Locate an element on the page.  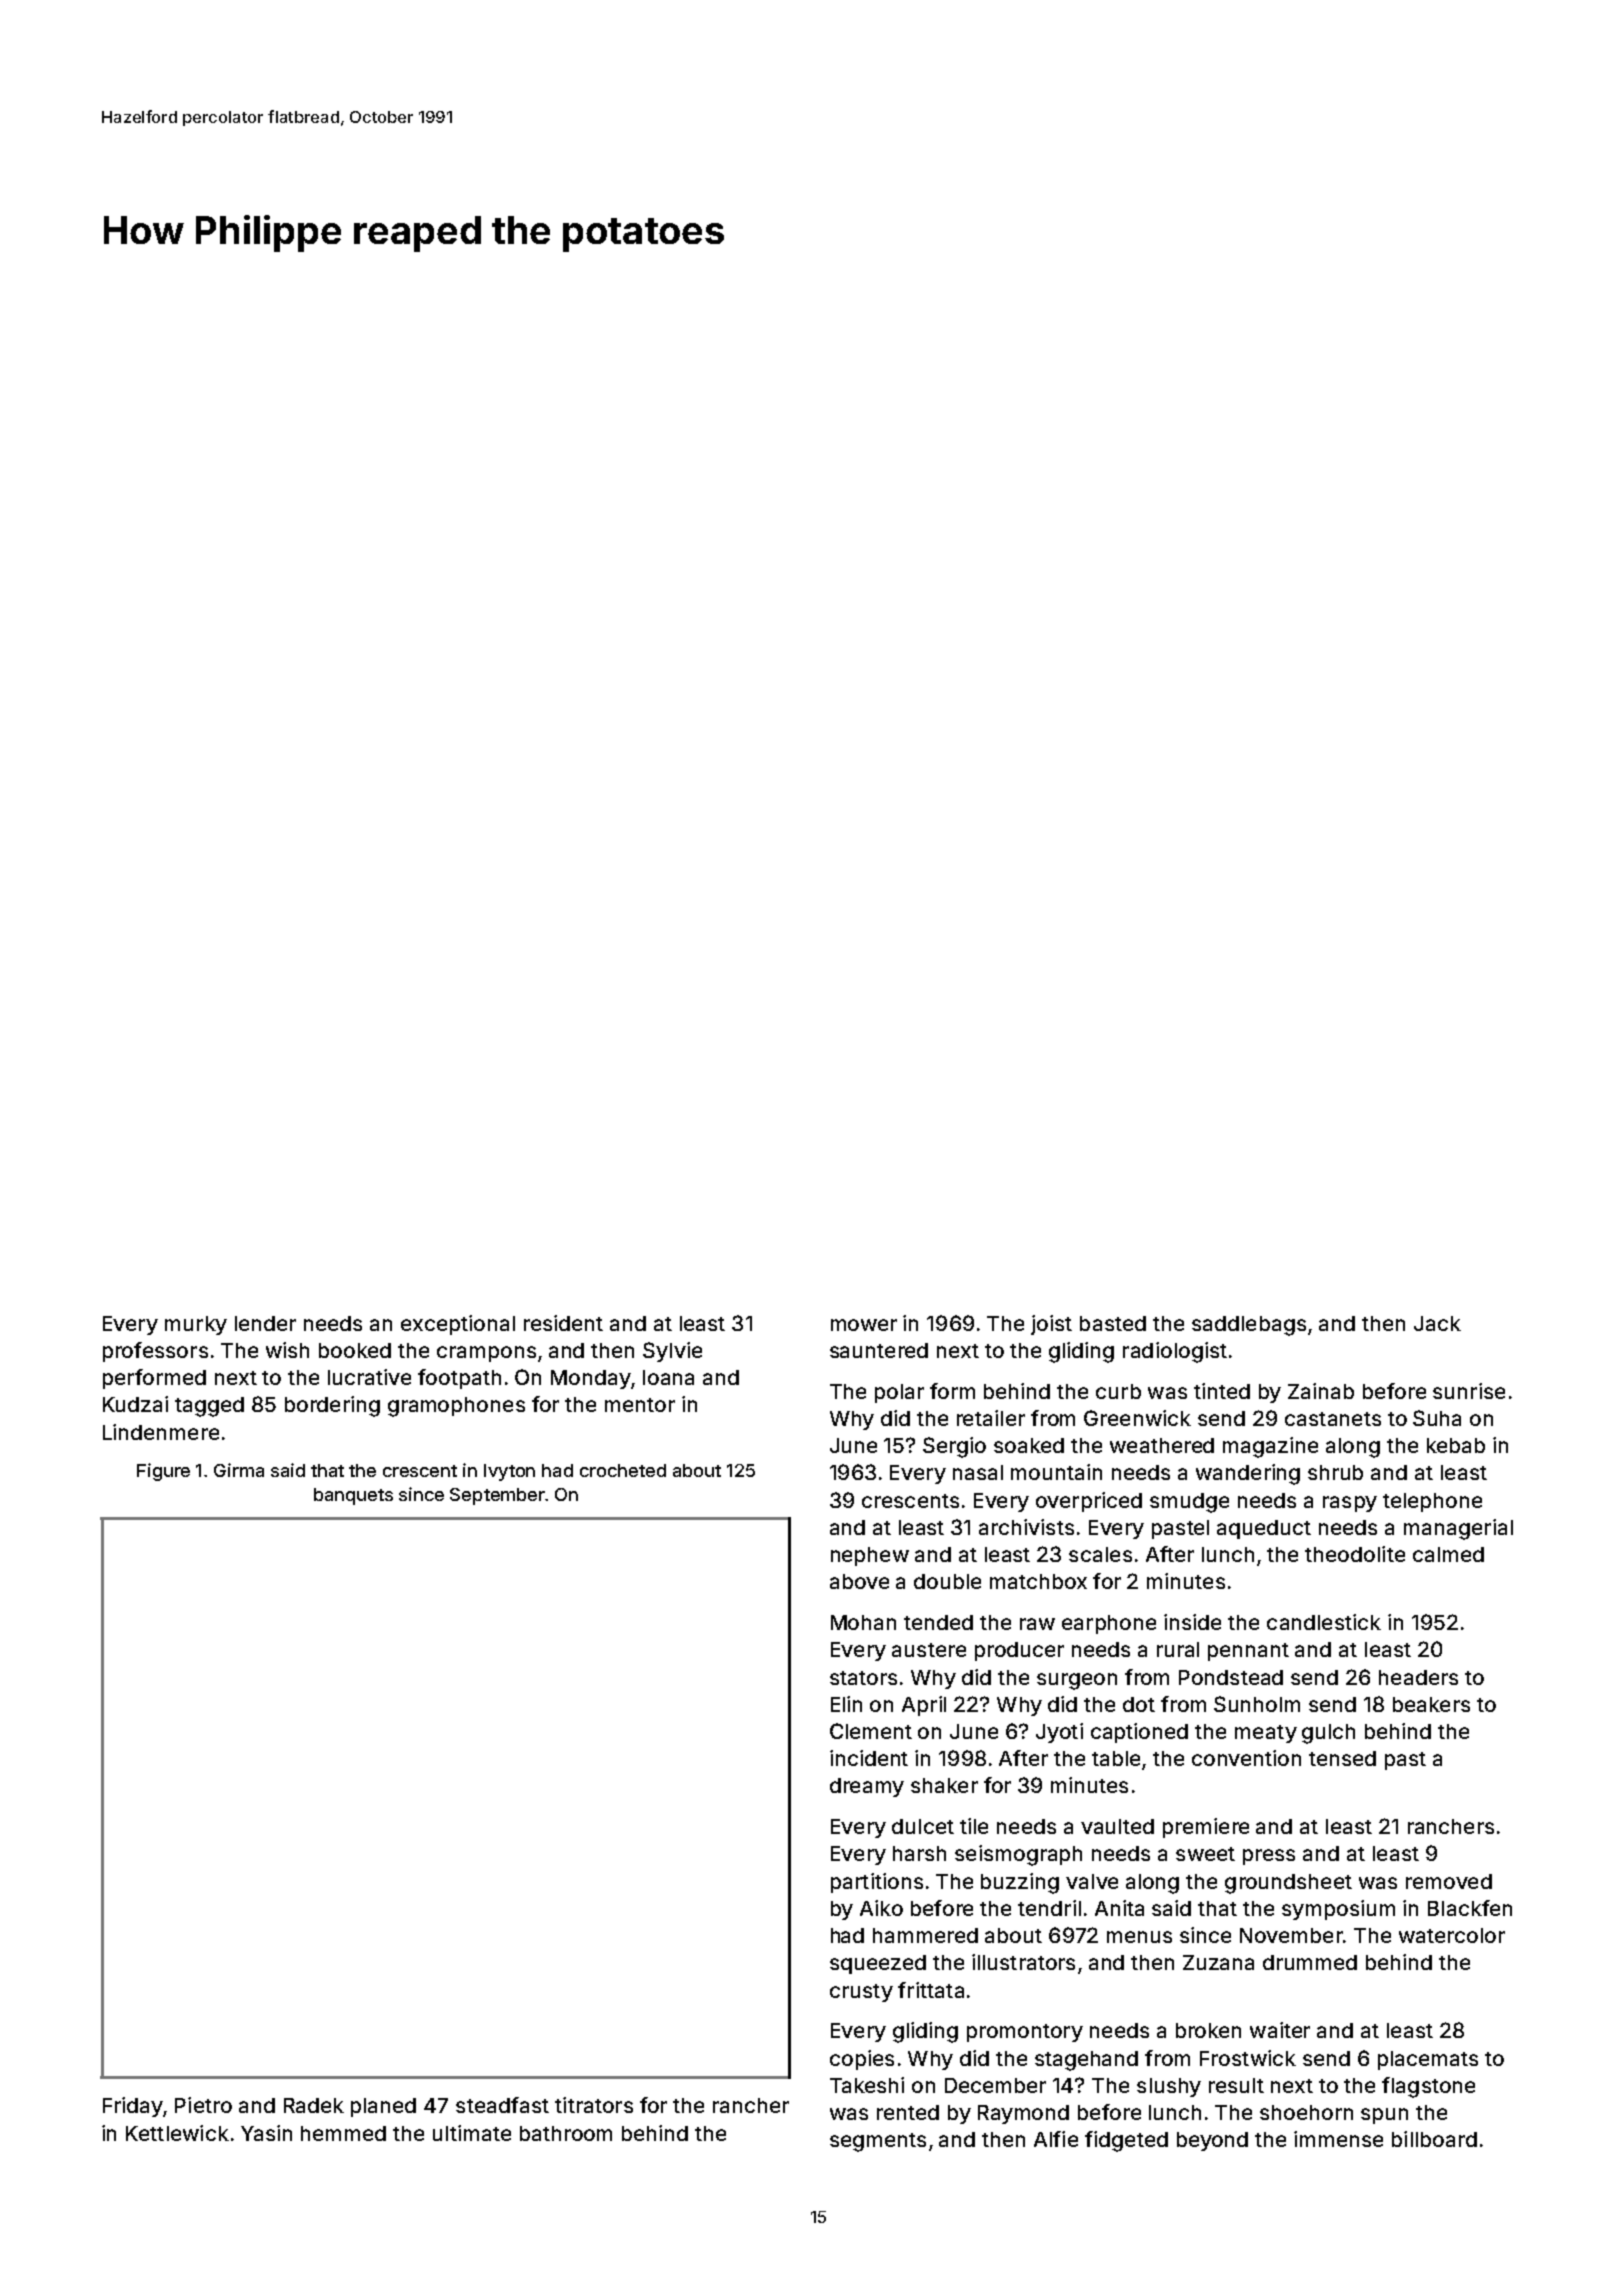
lender is located at coordinates (265, 1323).
